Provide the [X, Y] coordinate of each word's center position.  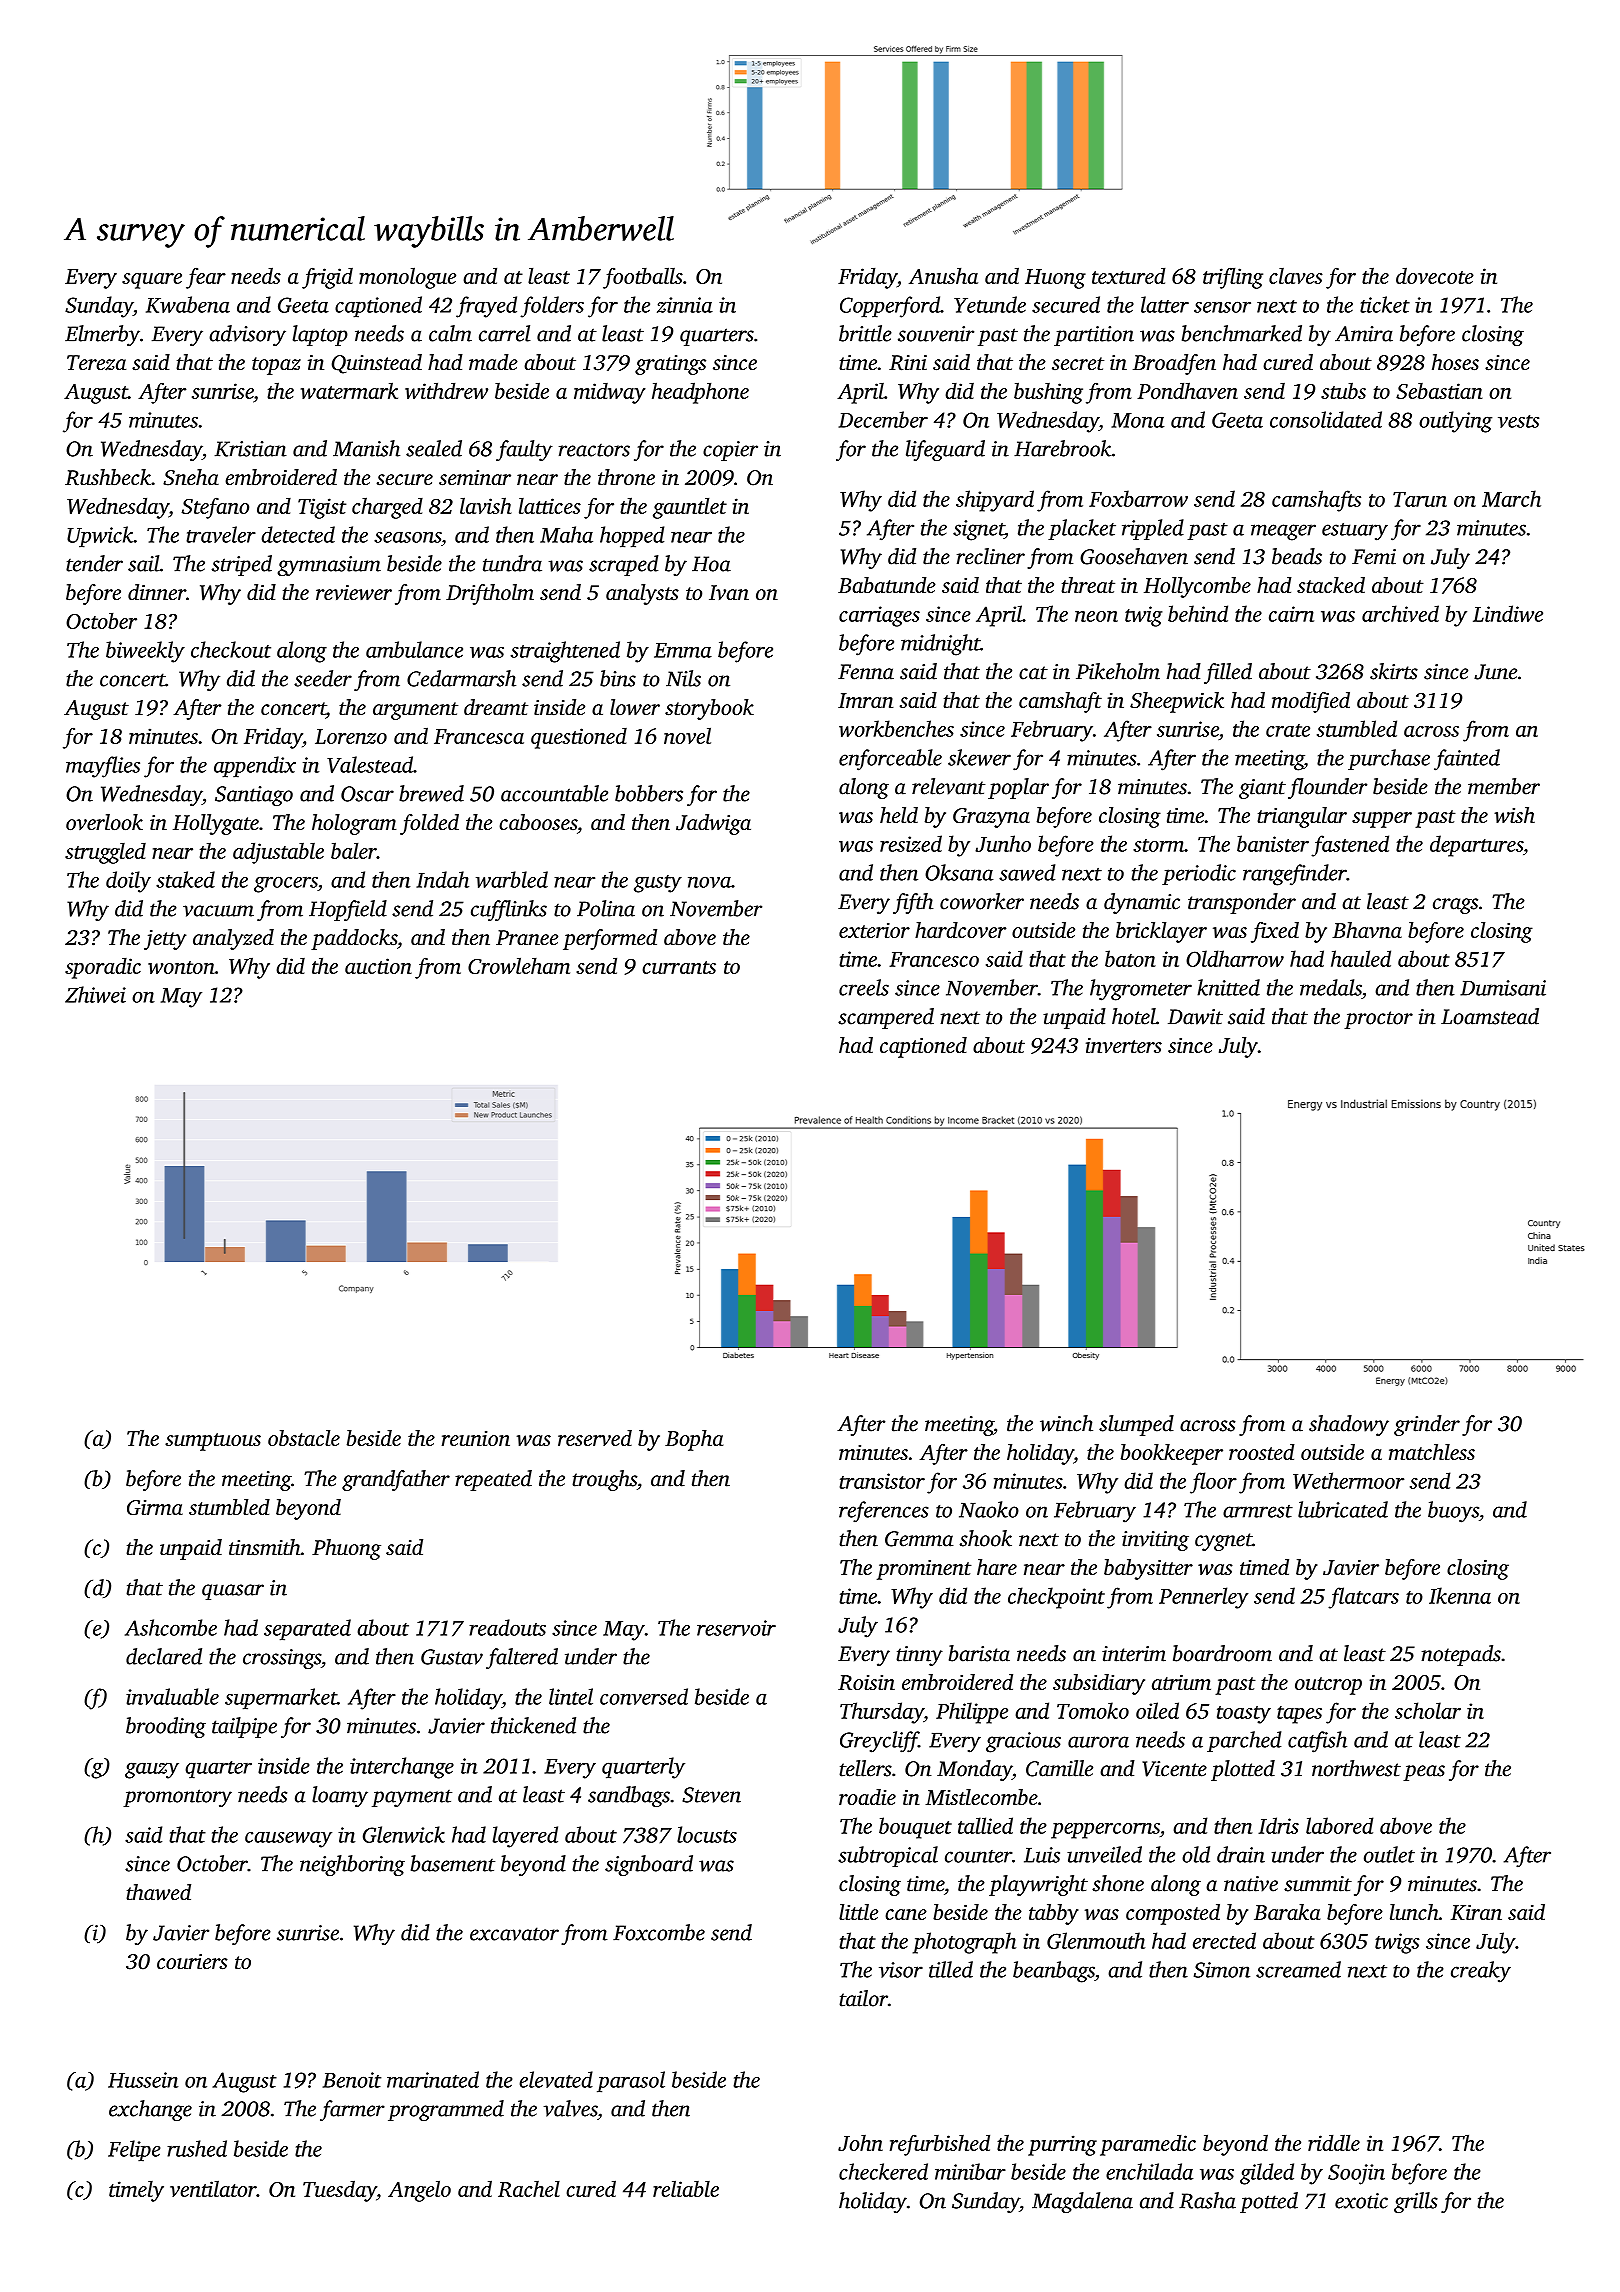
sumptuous [213, 1442]
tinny [919, 1656]
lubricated [1343, 1509]
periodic [1199, 874]
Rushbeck [108, 477]
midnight [940, 645]
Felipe [134, 2150]
